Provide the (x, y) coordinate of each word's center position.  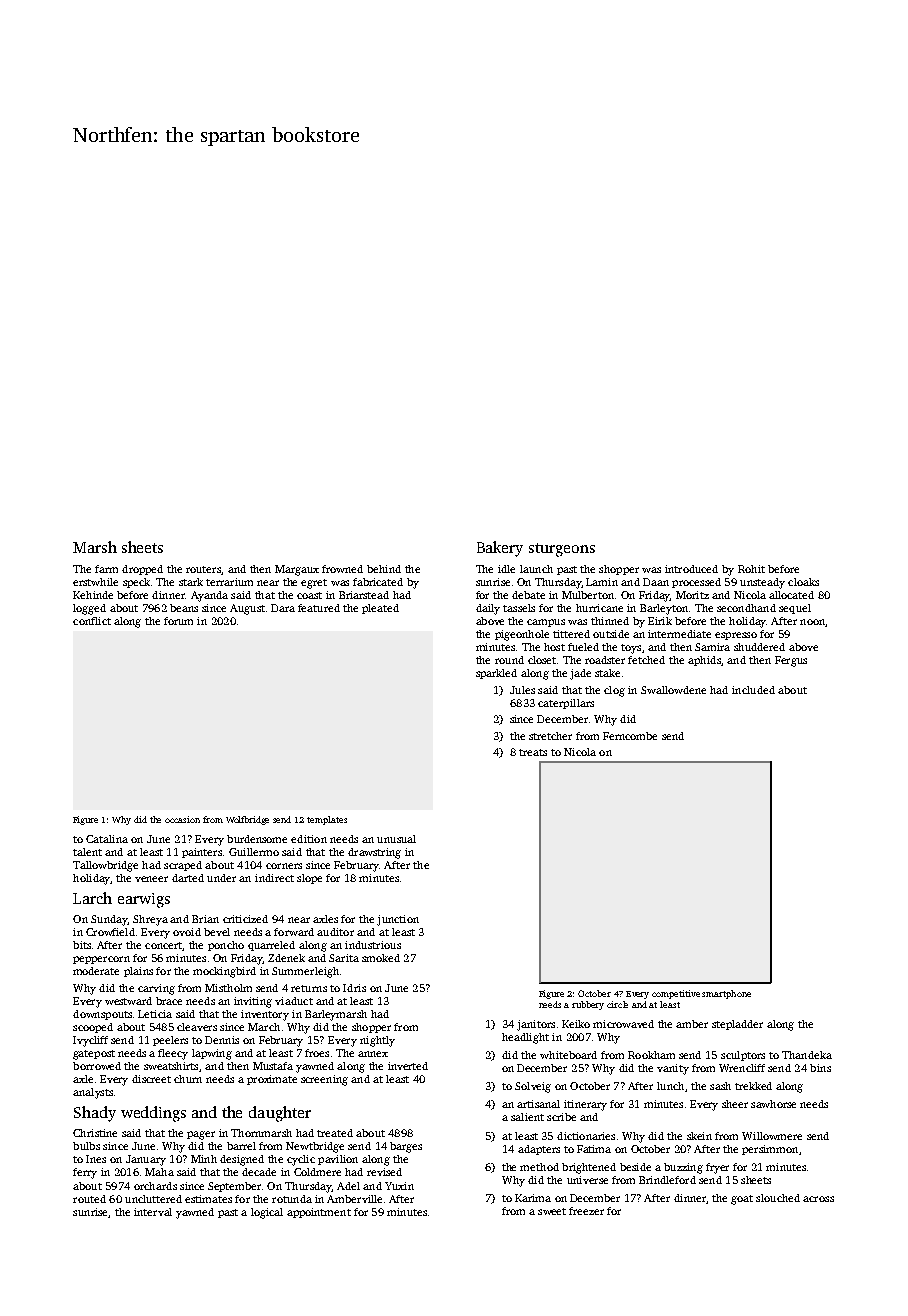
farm (106, 569)
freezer (586, 1211)
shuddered (759, 647)
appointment (319, 1213)
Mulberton (588, 595)
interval (153, 1212)
